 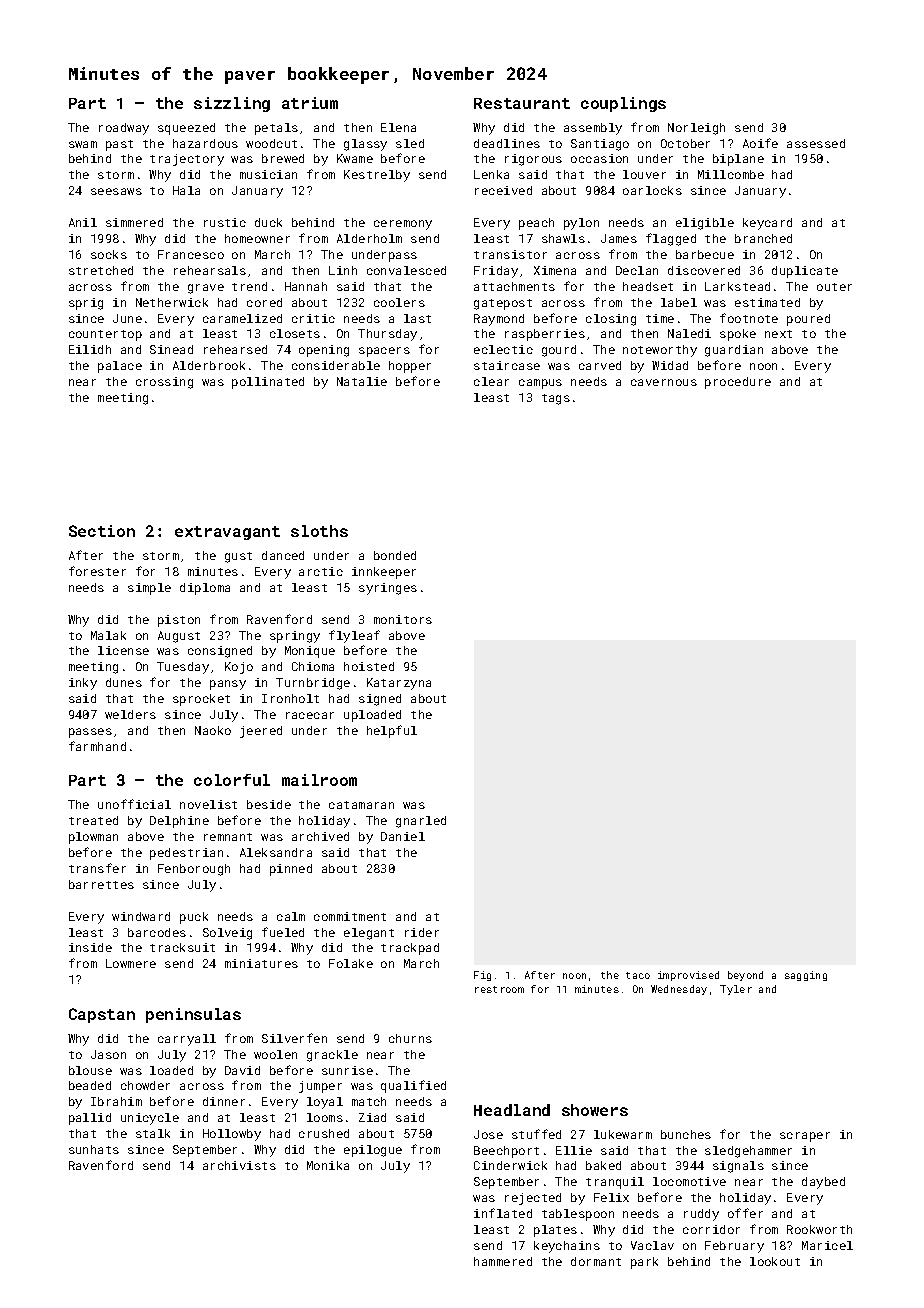 What do you see at coordinates (760, 143) in the page?
I see `Aoife` at bounding box center [760, 143].
